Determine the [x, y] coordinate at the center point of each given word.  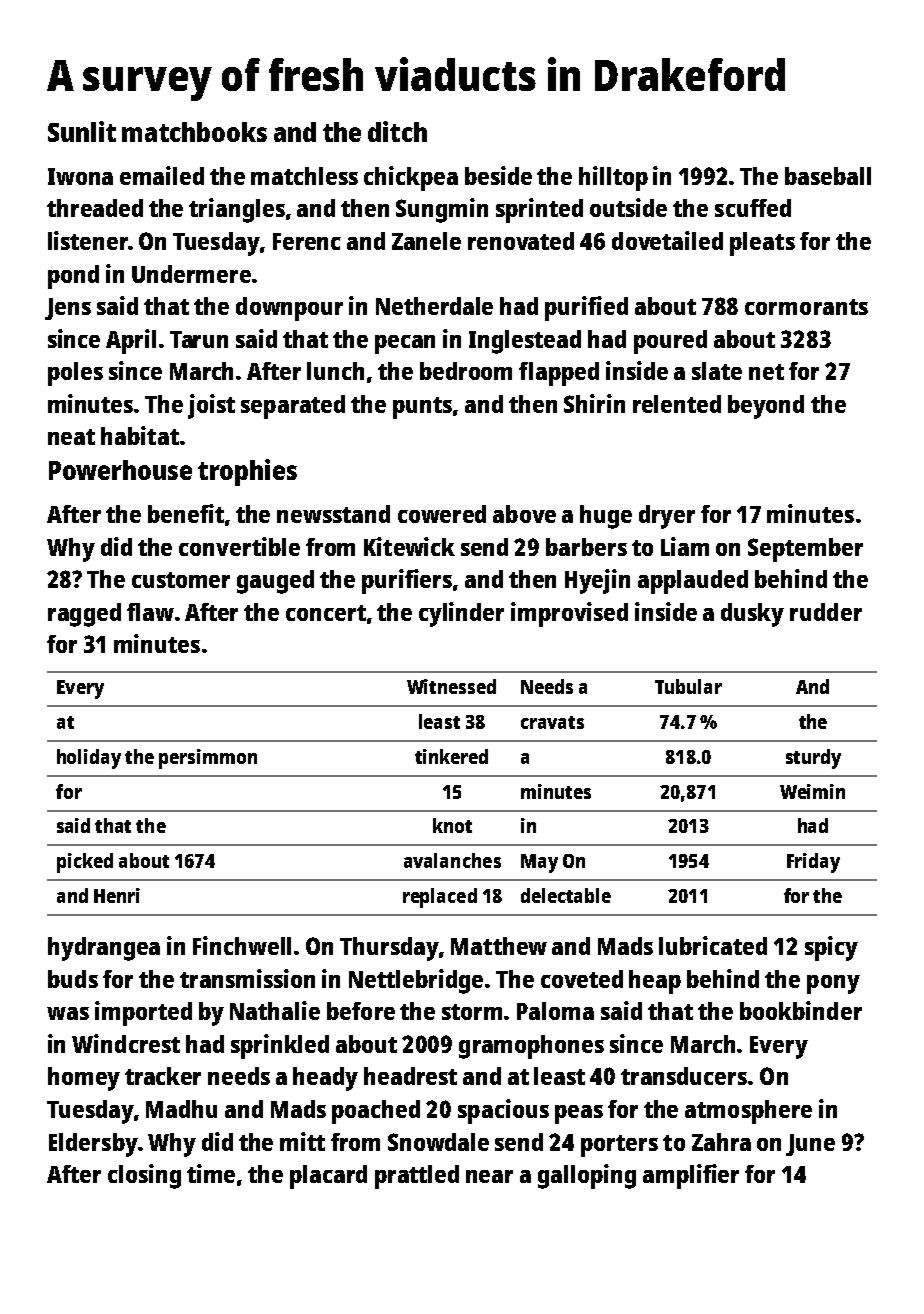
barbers [586, 547]
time [211, 1173]
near [489, 1176]
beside [498, 175]
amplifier [691, 1176]
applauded [693, 582]
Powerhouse [120, 470]
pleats [762, 244]
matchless [304, 176]
